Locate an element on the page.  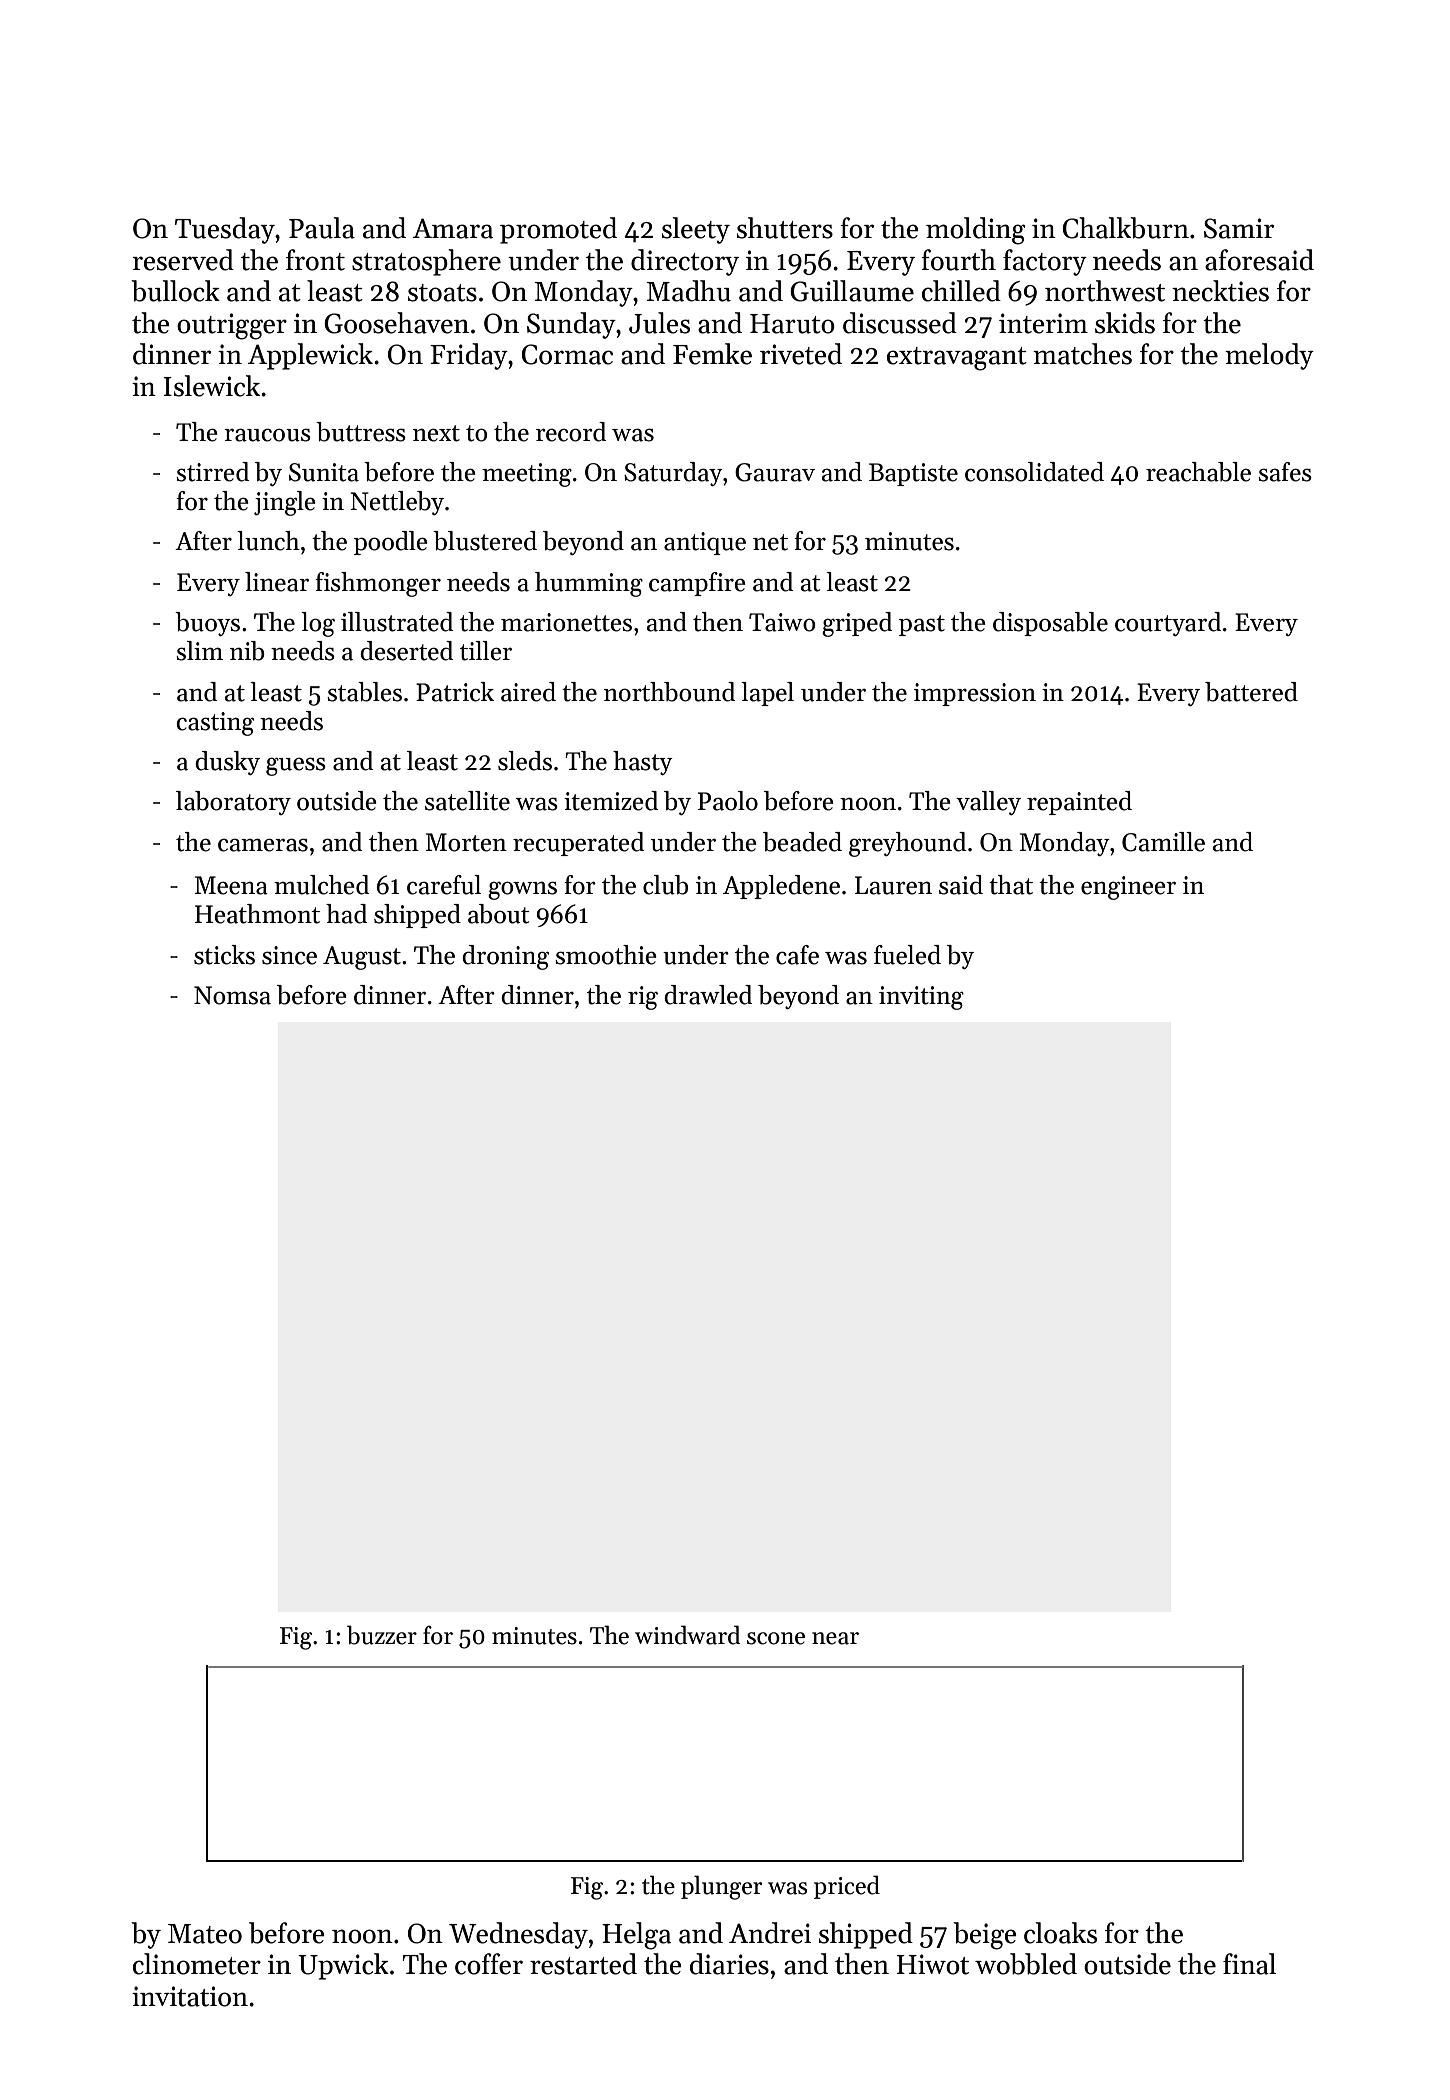
clinometer is located at coordinates (197, 1964).
